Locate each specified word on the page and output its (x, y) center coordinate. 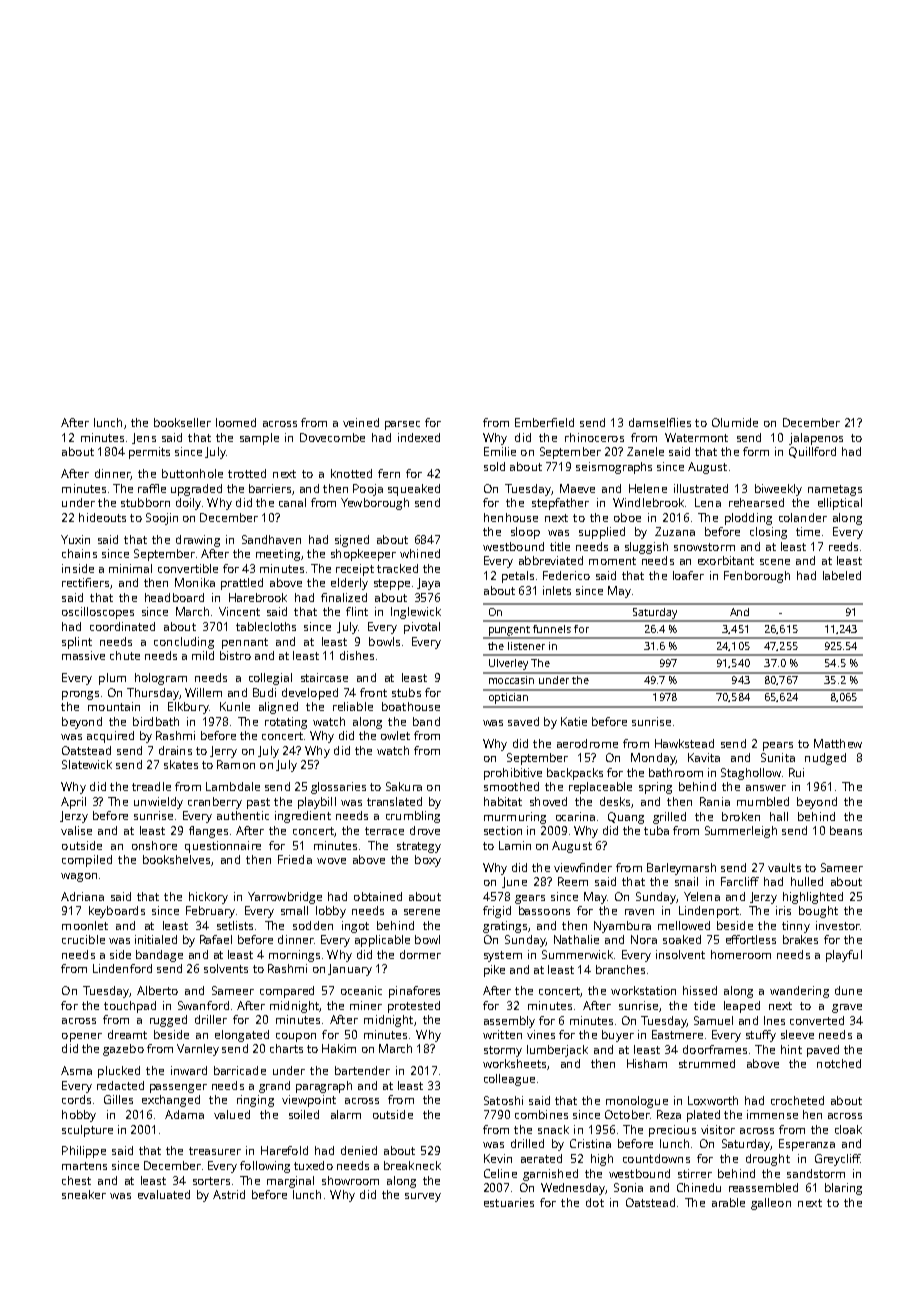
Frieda (295, 859)
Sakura (404, 786)
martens (84, 1166)
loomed (236, 422)
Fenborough (757, 577)
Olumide (735, 422)
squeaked (414, 490)
